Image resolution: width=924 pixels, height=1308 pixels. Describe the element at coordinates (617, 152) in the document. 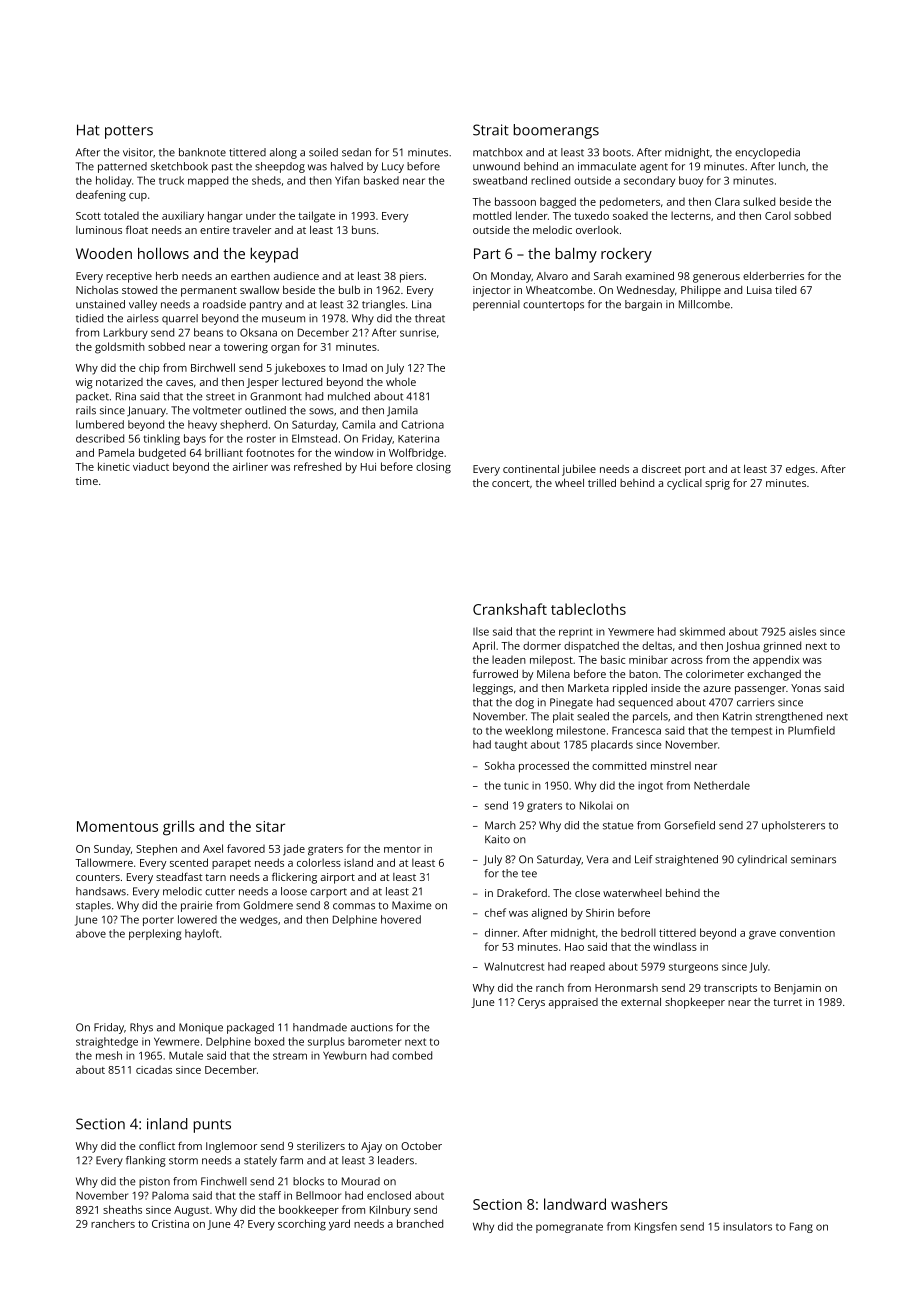

I see `boots` at that location.
